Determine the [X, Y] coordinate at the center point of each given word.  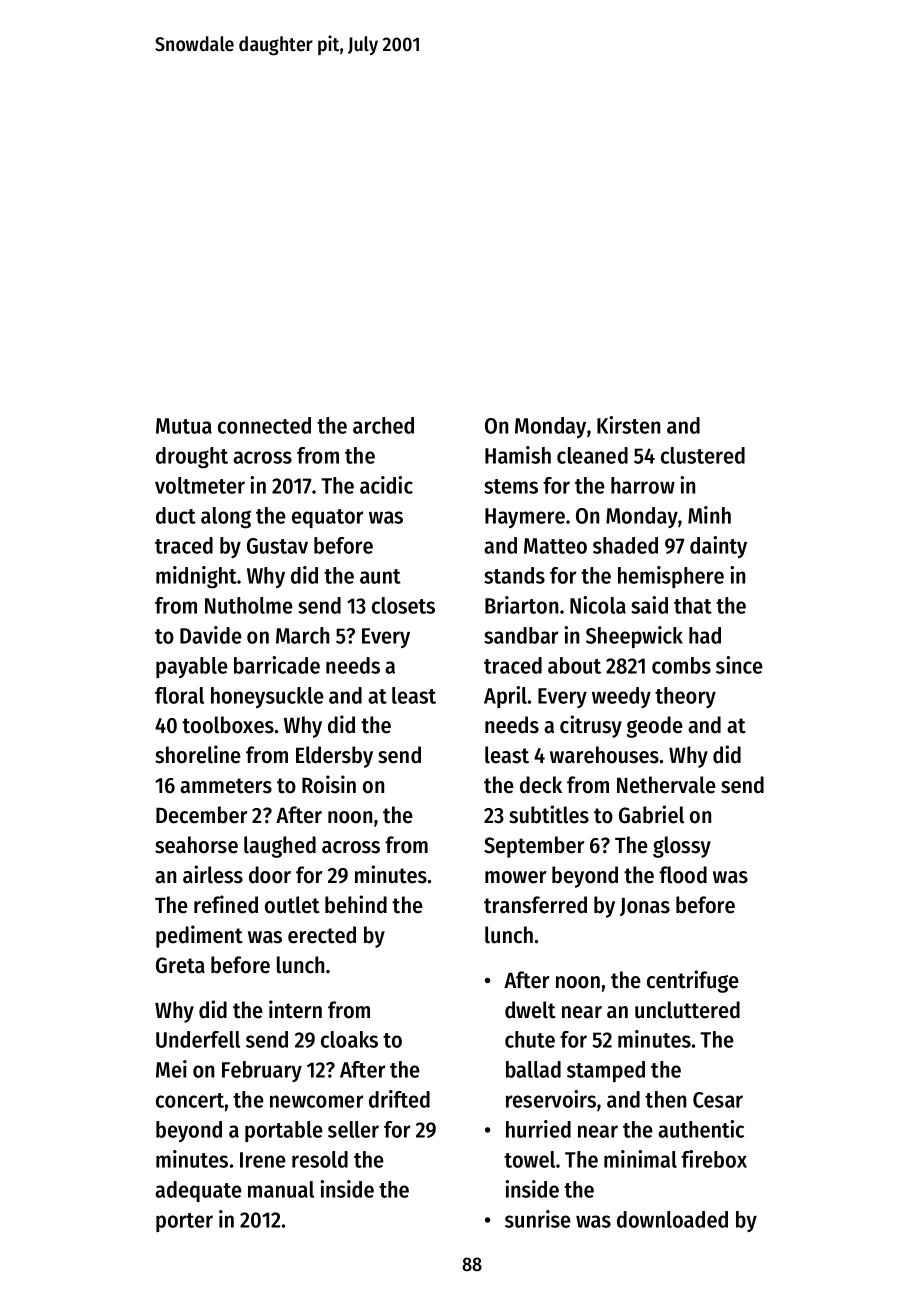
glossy [682, 847]
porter [184, 1222]
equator [327, 518]
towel [529, 1159]
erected [322, 935]
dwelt [530, 1010]
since [739, 665]
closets [403, 605]
